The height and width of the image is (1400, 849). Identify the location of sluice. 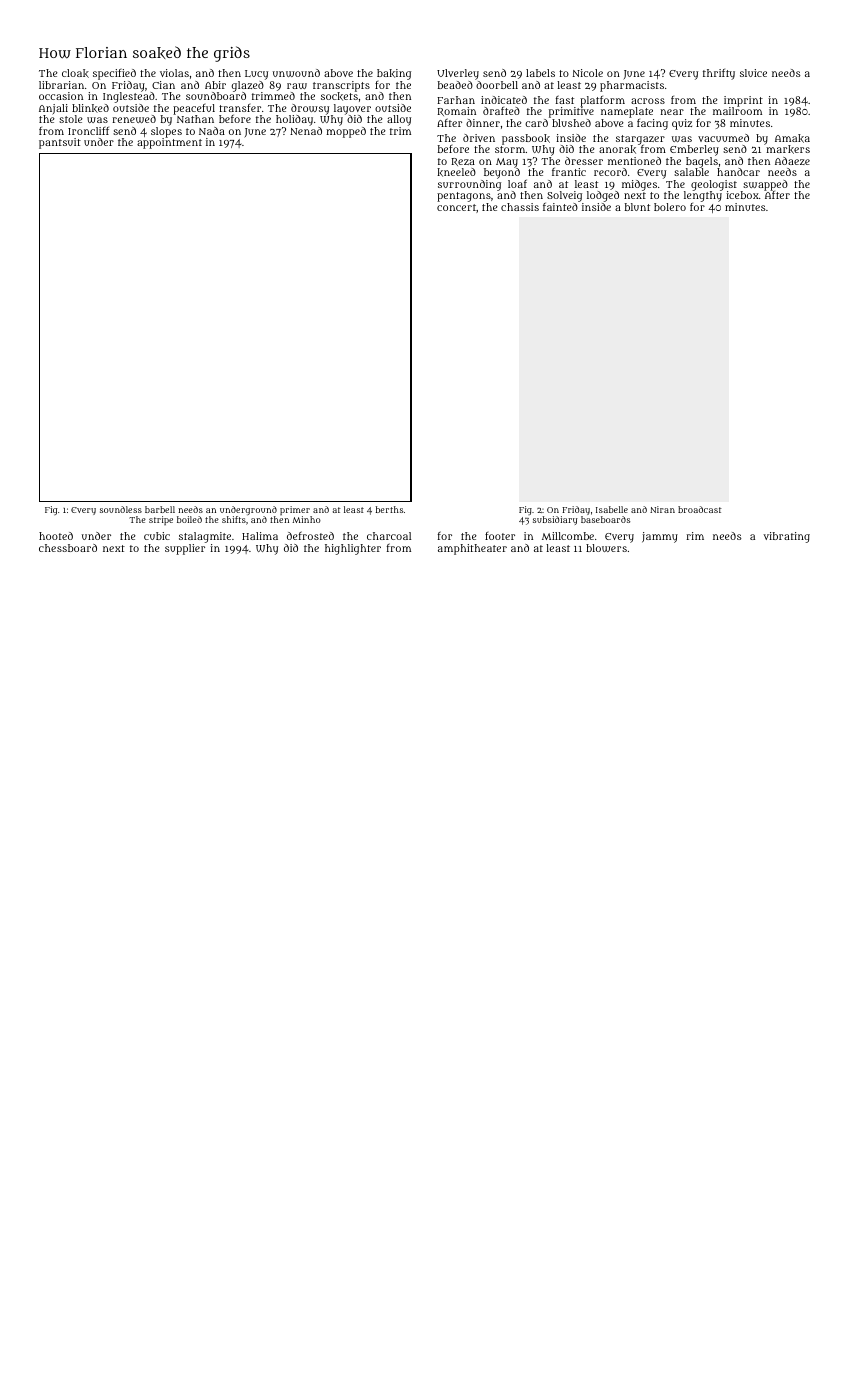
(753, 73).
